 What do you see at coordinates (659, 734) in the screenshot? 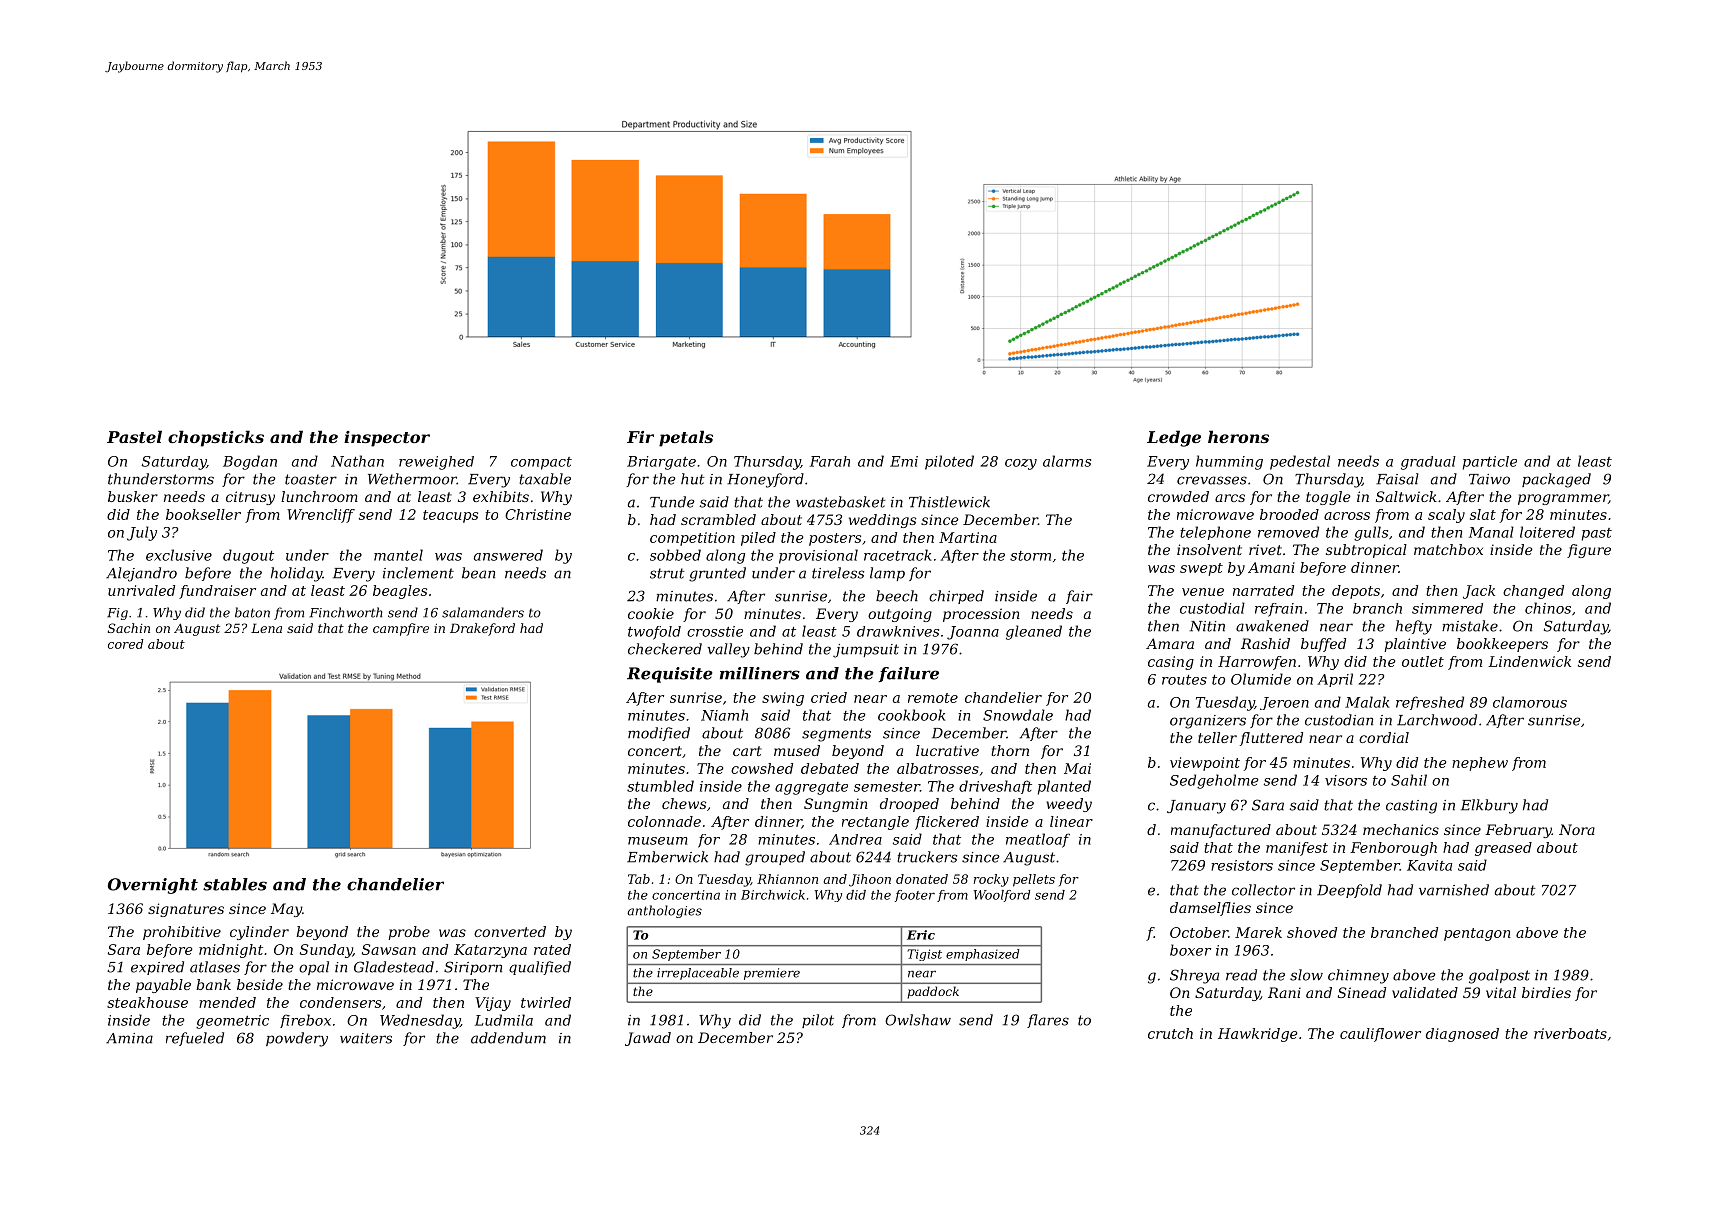
I see `modified` at bounding box center [659, 734].
